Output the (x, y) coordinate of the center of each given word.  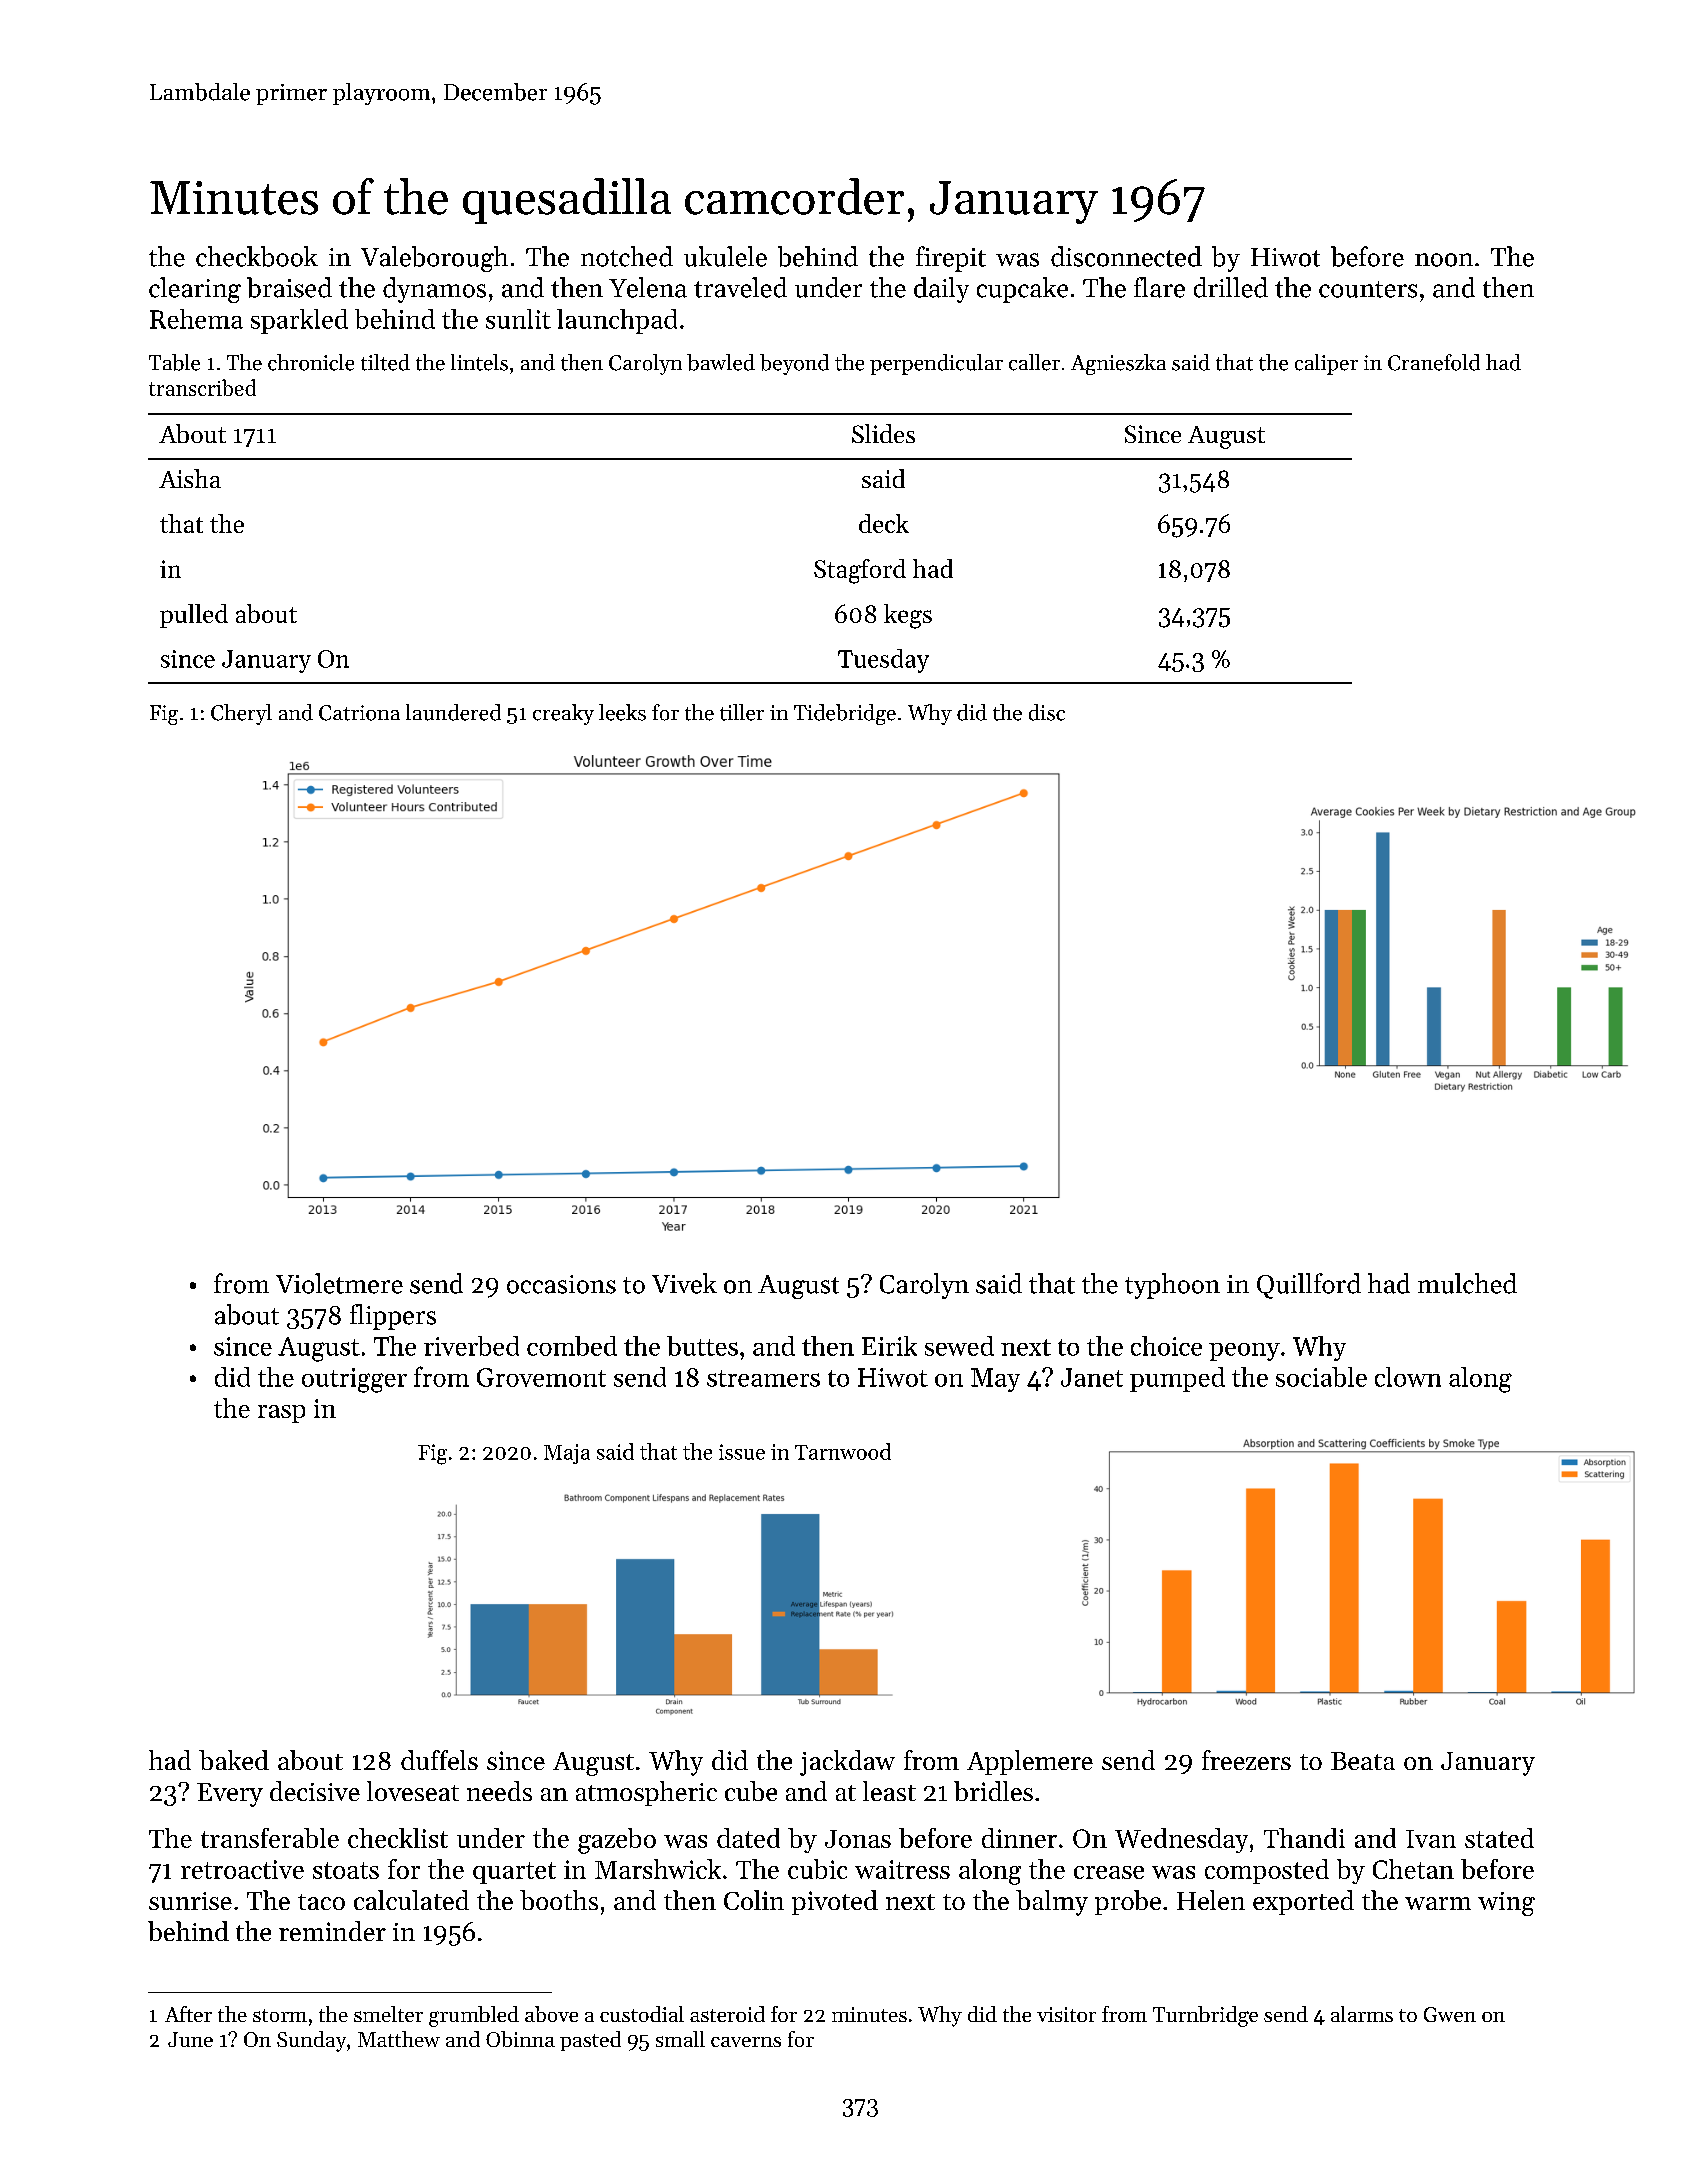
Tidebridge (845, 714)
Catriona (359, 713)
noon (1444, 260)
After (188, 2014)
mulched (1467, 1283)
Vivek (684, 1283)
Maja (567, 1454)
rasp (281, 1414)
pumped (1177, 1379)
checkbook (257, 256)
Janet (1092, 1377)
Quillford (1309, 1286)
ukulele (725, 256)
